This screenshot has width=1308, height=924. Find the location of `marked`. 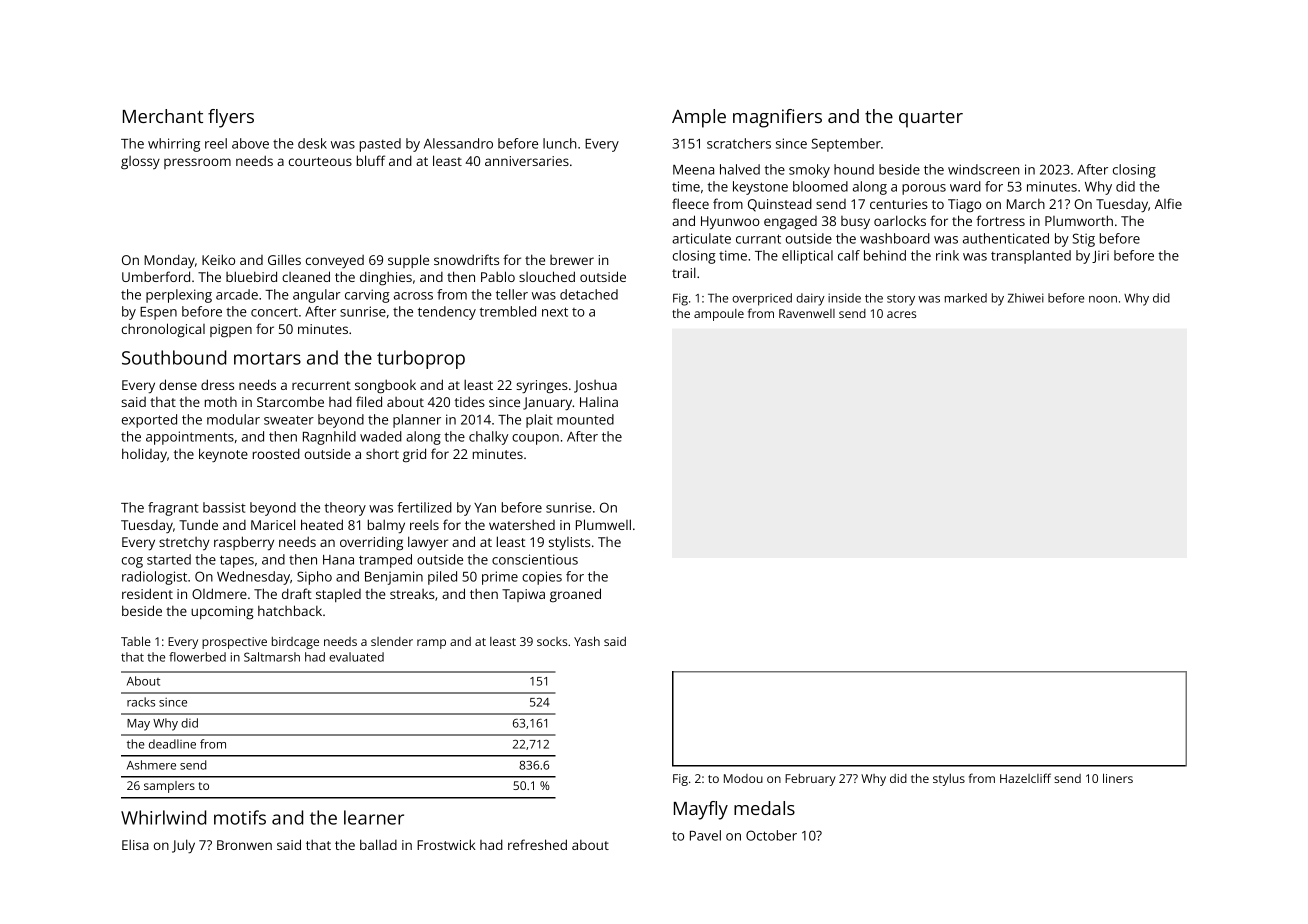

marked is located at coordinates (966, 298).
